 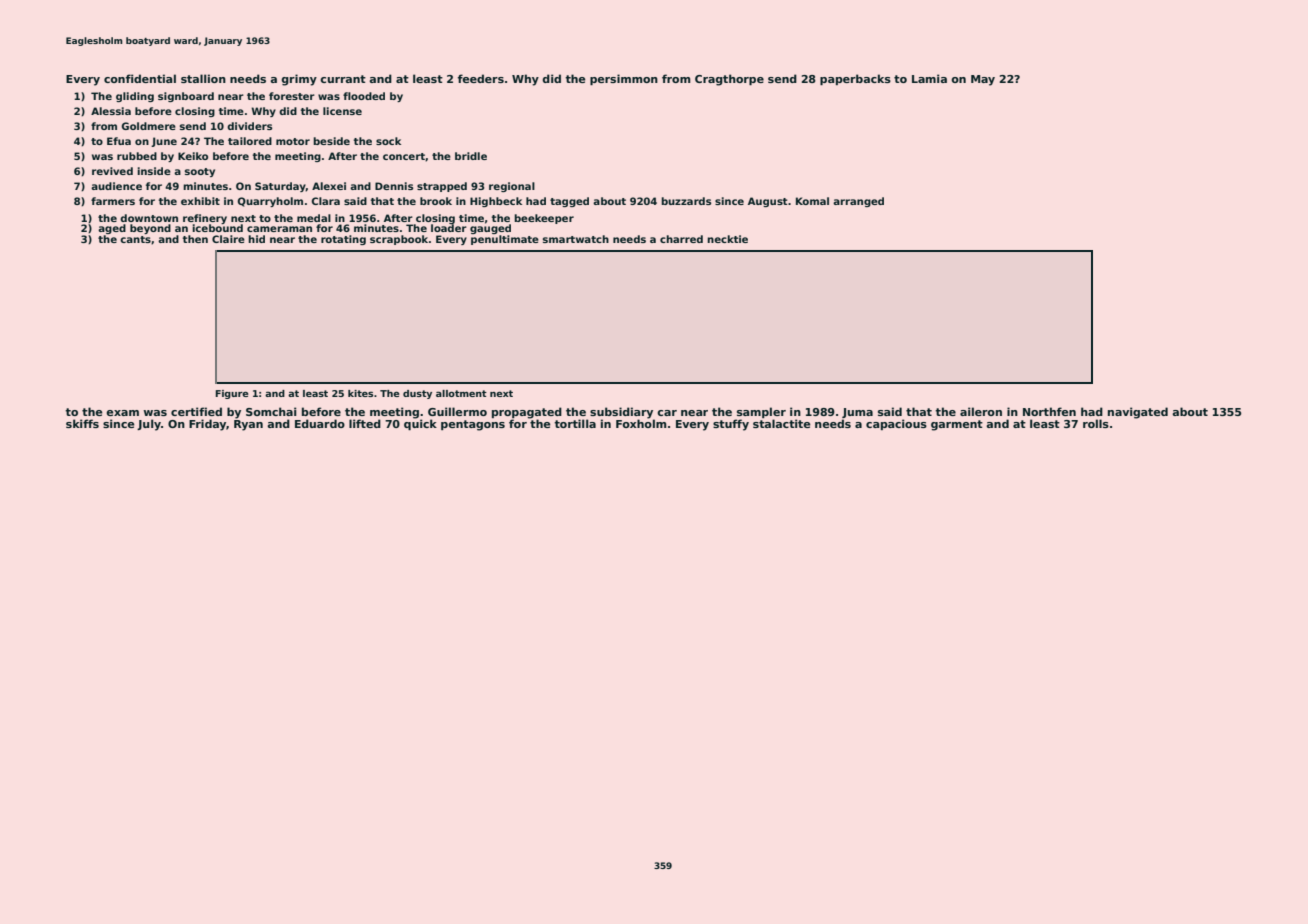 What do you see at coordinates (154, 171) in the image?
I see `inside` at bounding box center [154, 171].
